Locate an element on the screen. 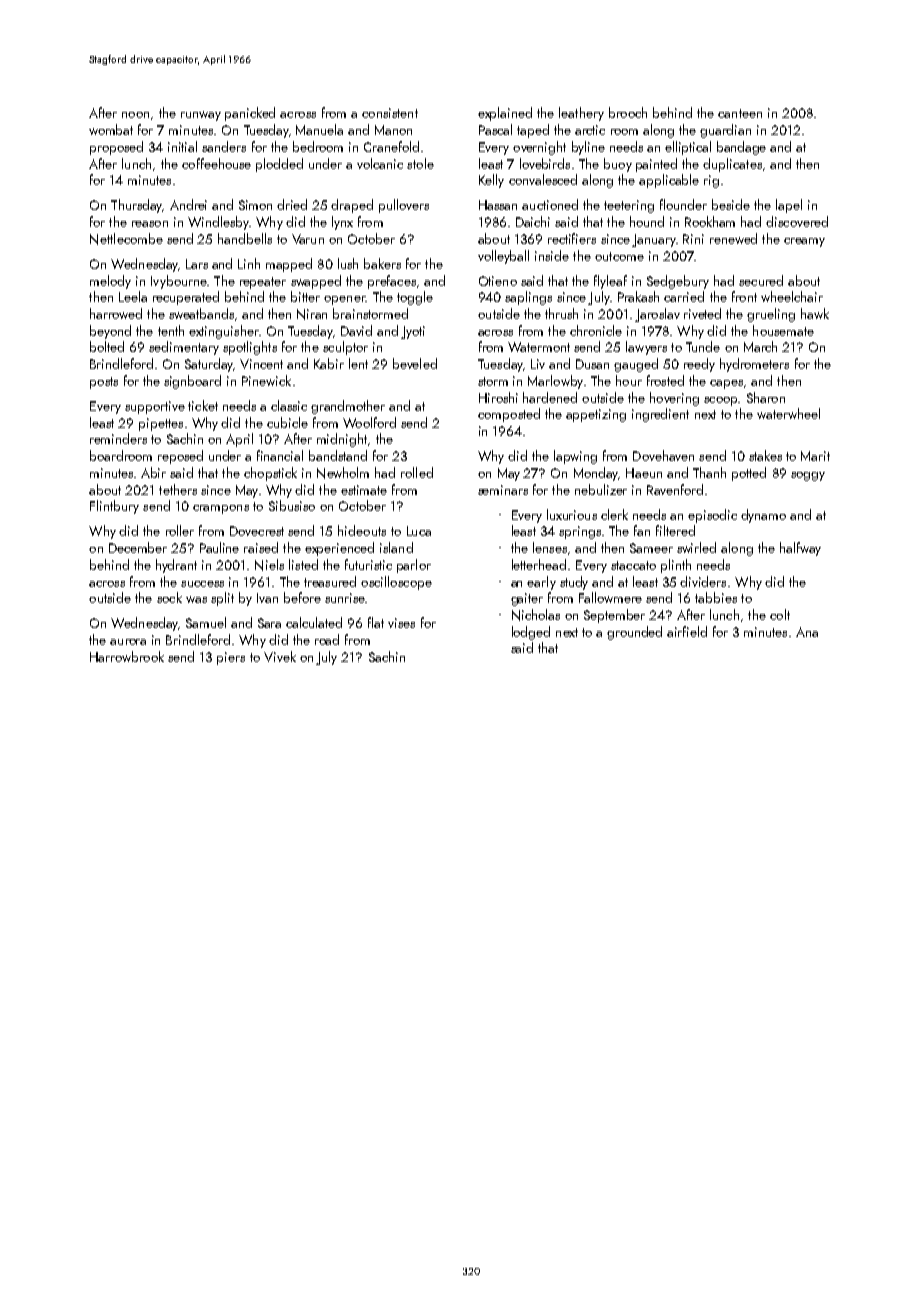 The height and width of the screenshot is (1308, 924). waterwheel is located at coordinates (788, 413).
